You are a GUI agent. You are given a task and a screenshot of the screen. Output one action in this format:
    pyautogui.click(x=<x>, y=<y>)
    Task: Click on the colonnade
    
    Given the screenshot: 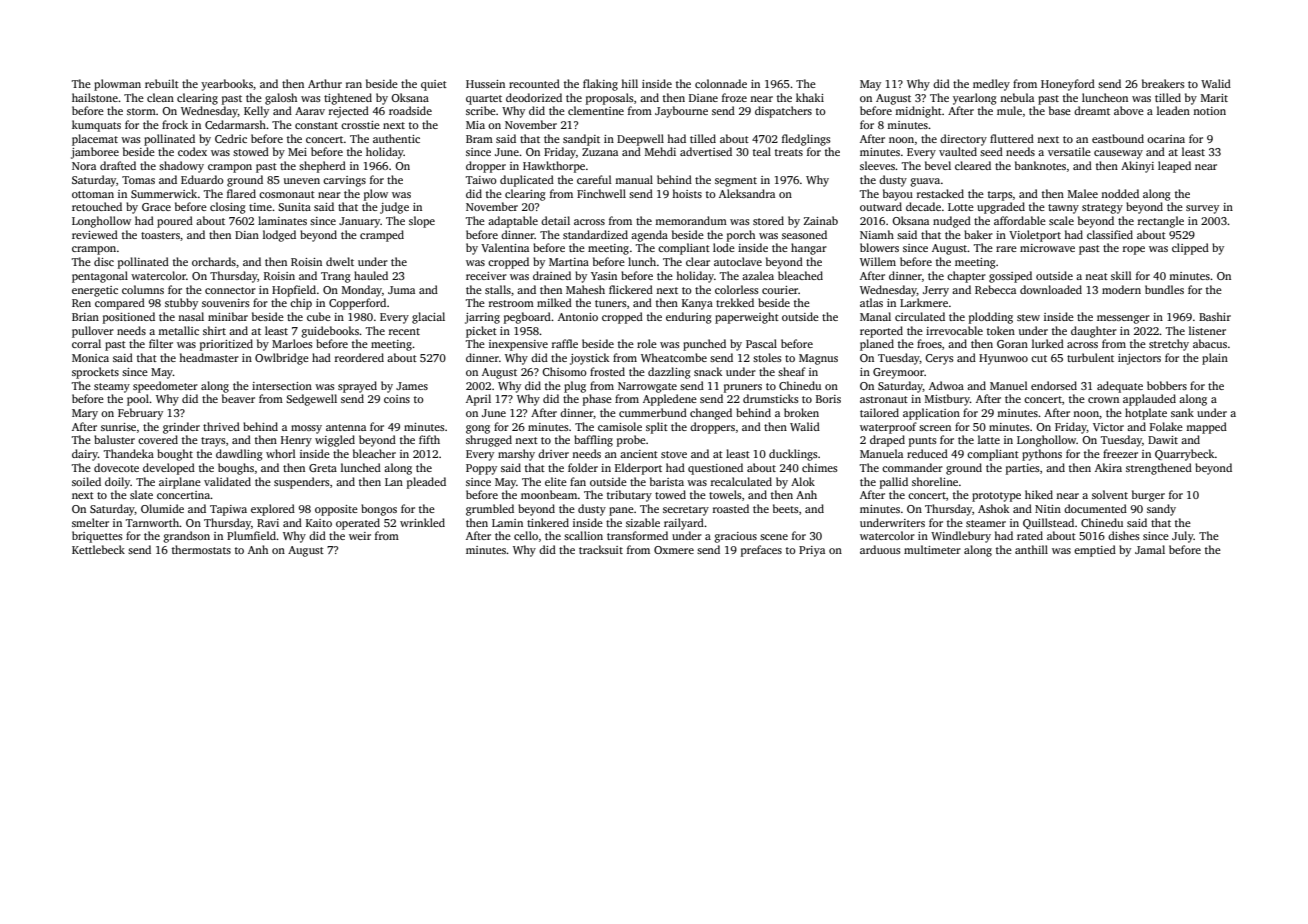 What is the action you would take?
    pyautogui.click(x=721, y=83)
